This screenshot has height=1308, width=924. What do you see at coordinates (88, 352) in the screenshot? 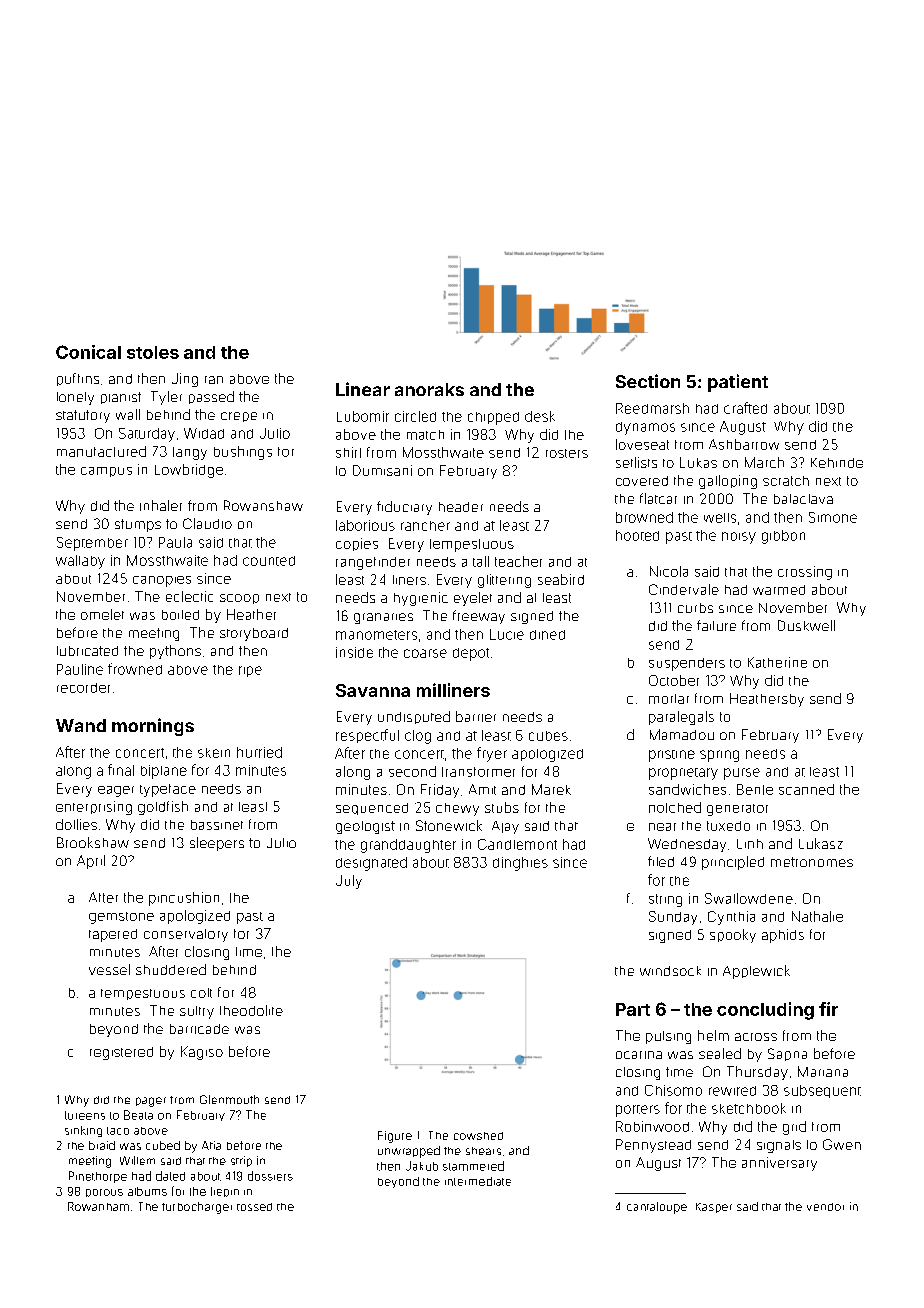
I see `Conical` at bounding box center [88, 352].
